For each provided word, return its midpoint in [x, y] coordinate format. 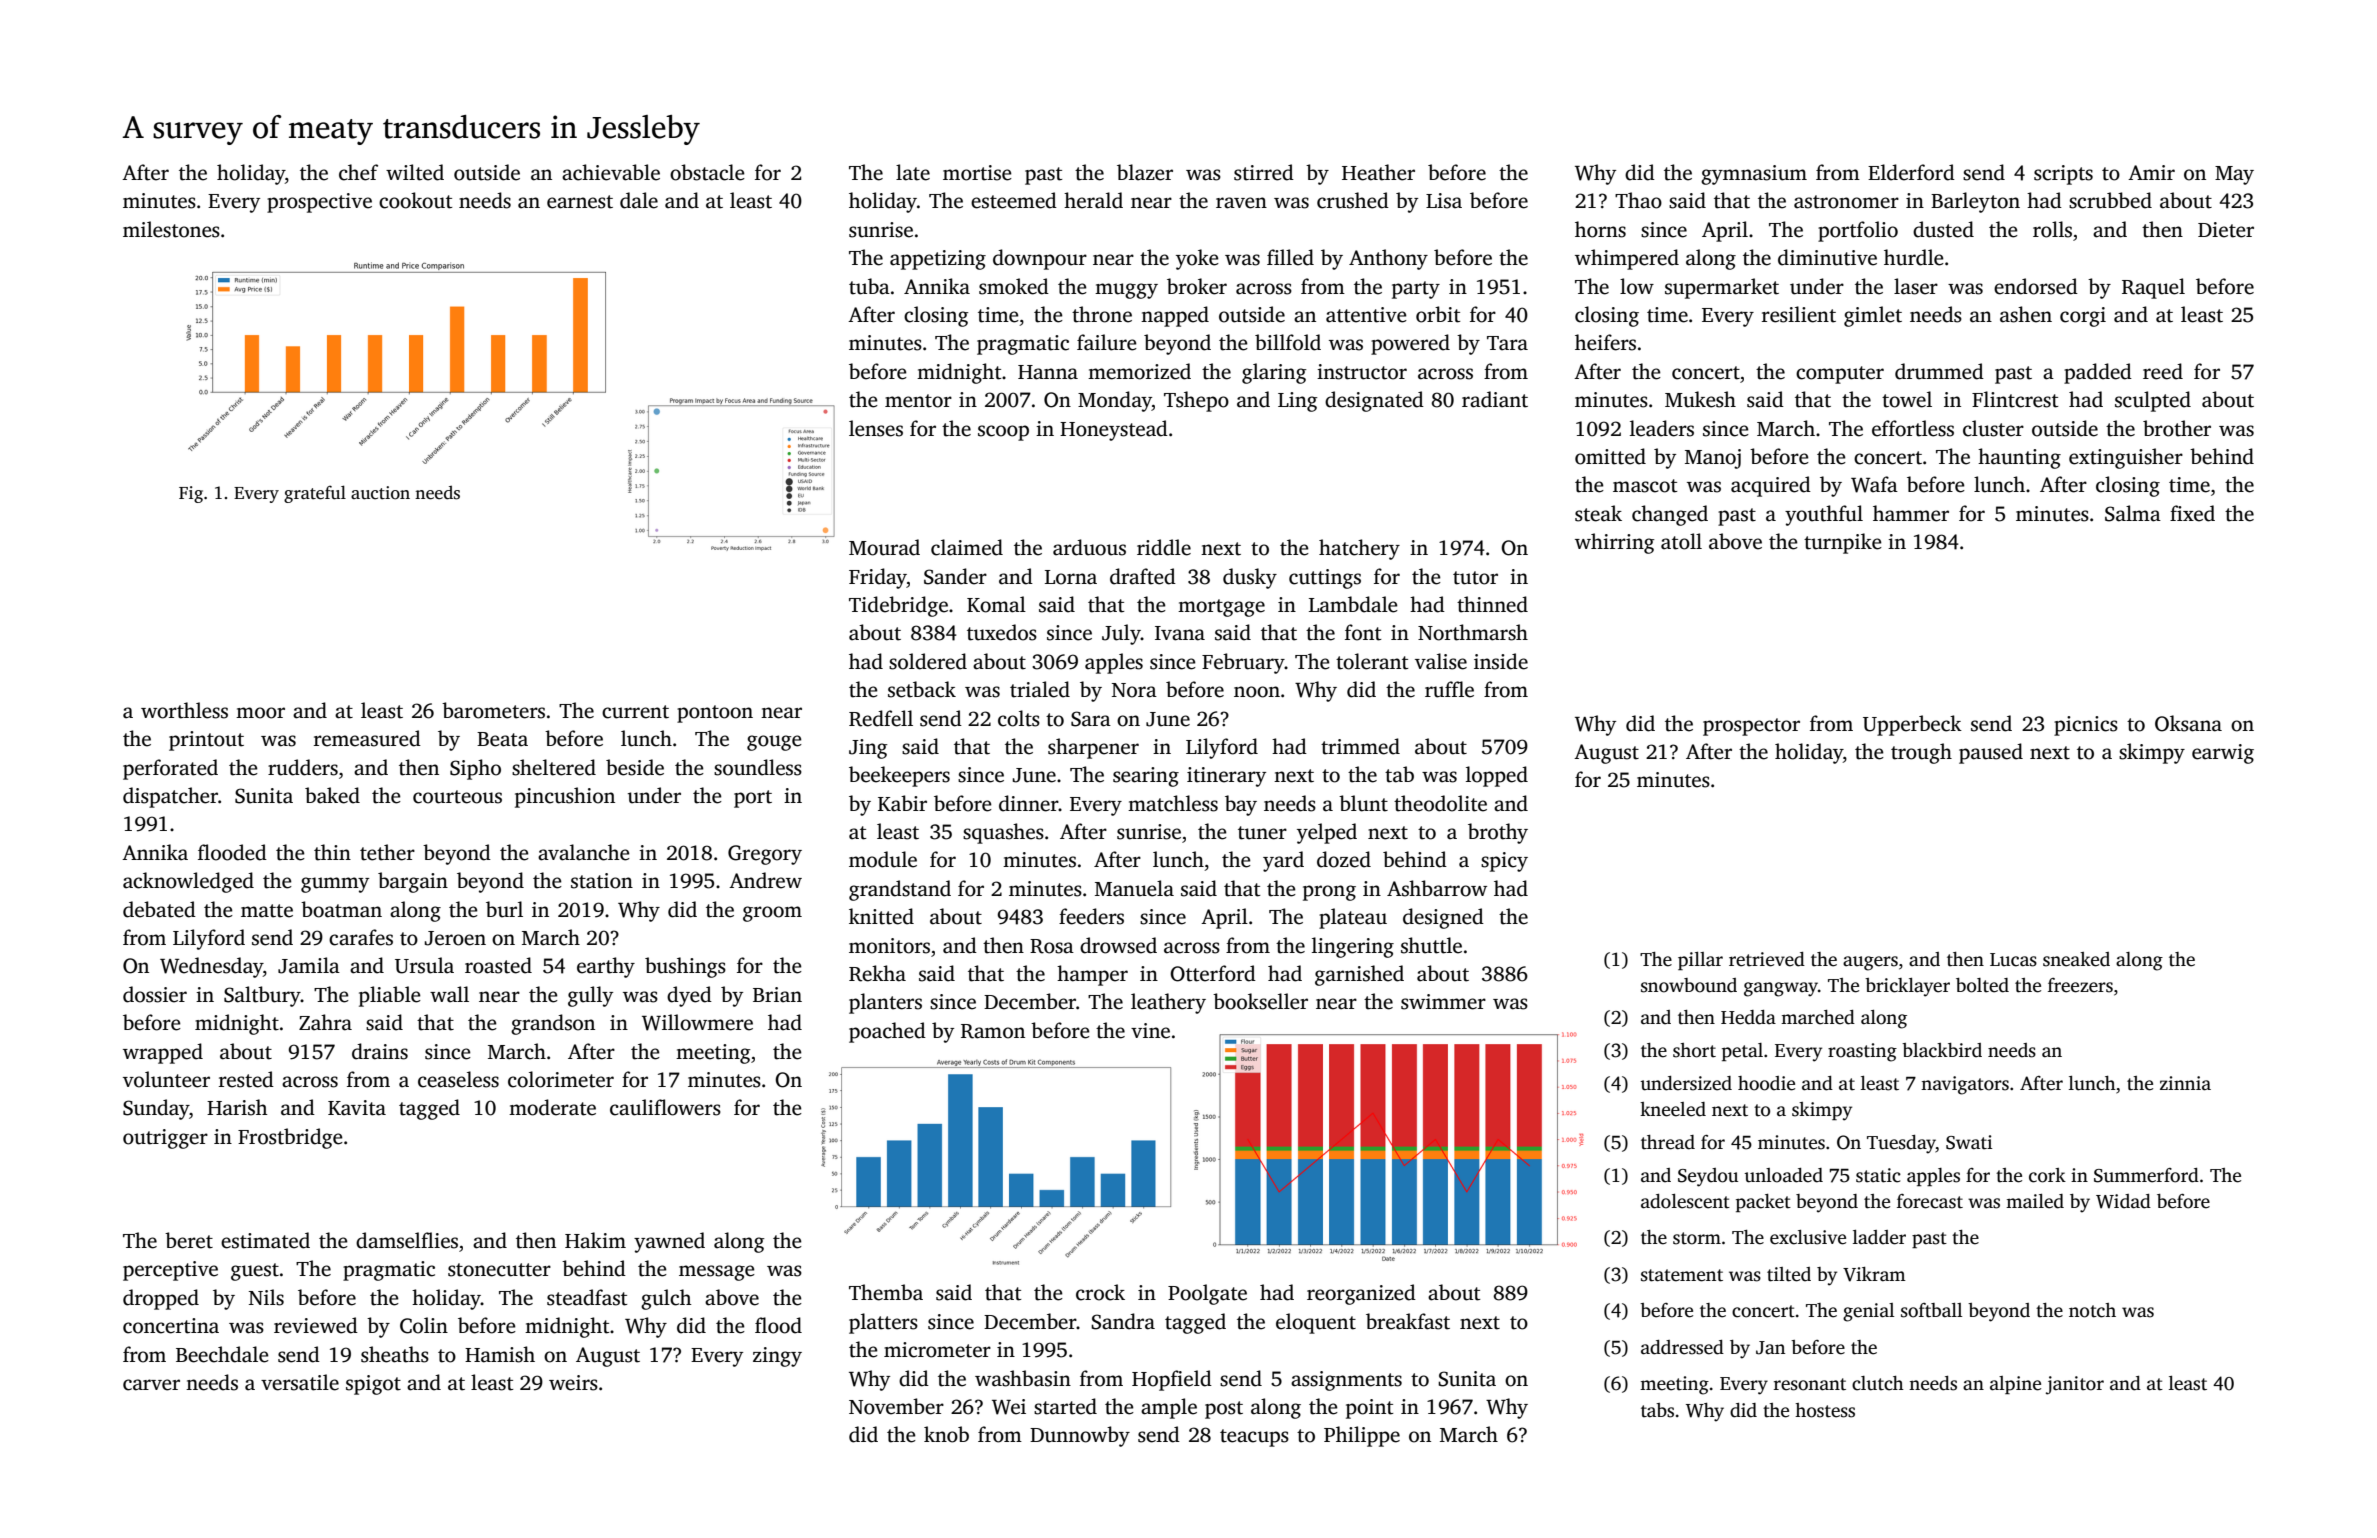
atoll [1681, 541]
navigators [1965, 1085]
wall [449, 994]
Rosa [1052, 946]
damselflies [407, 1240]
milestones [171, 229]
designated [1374, 401]
